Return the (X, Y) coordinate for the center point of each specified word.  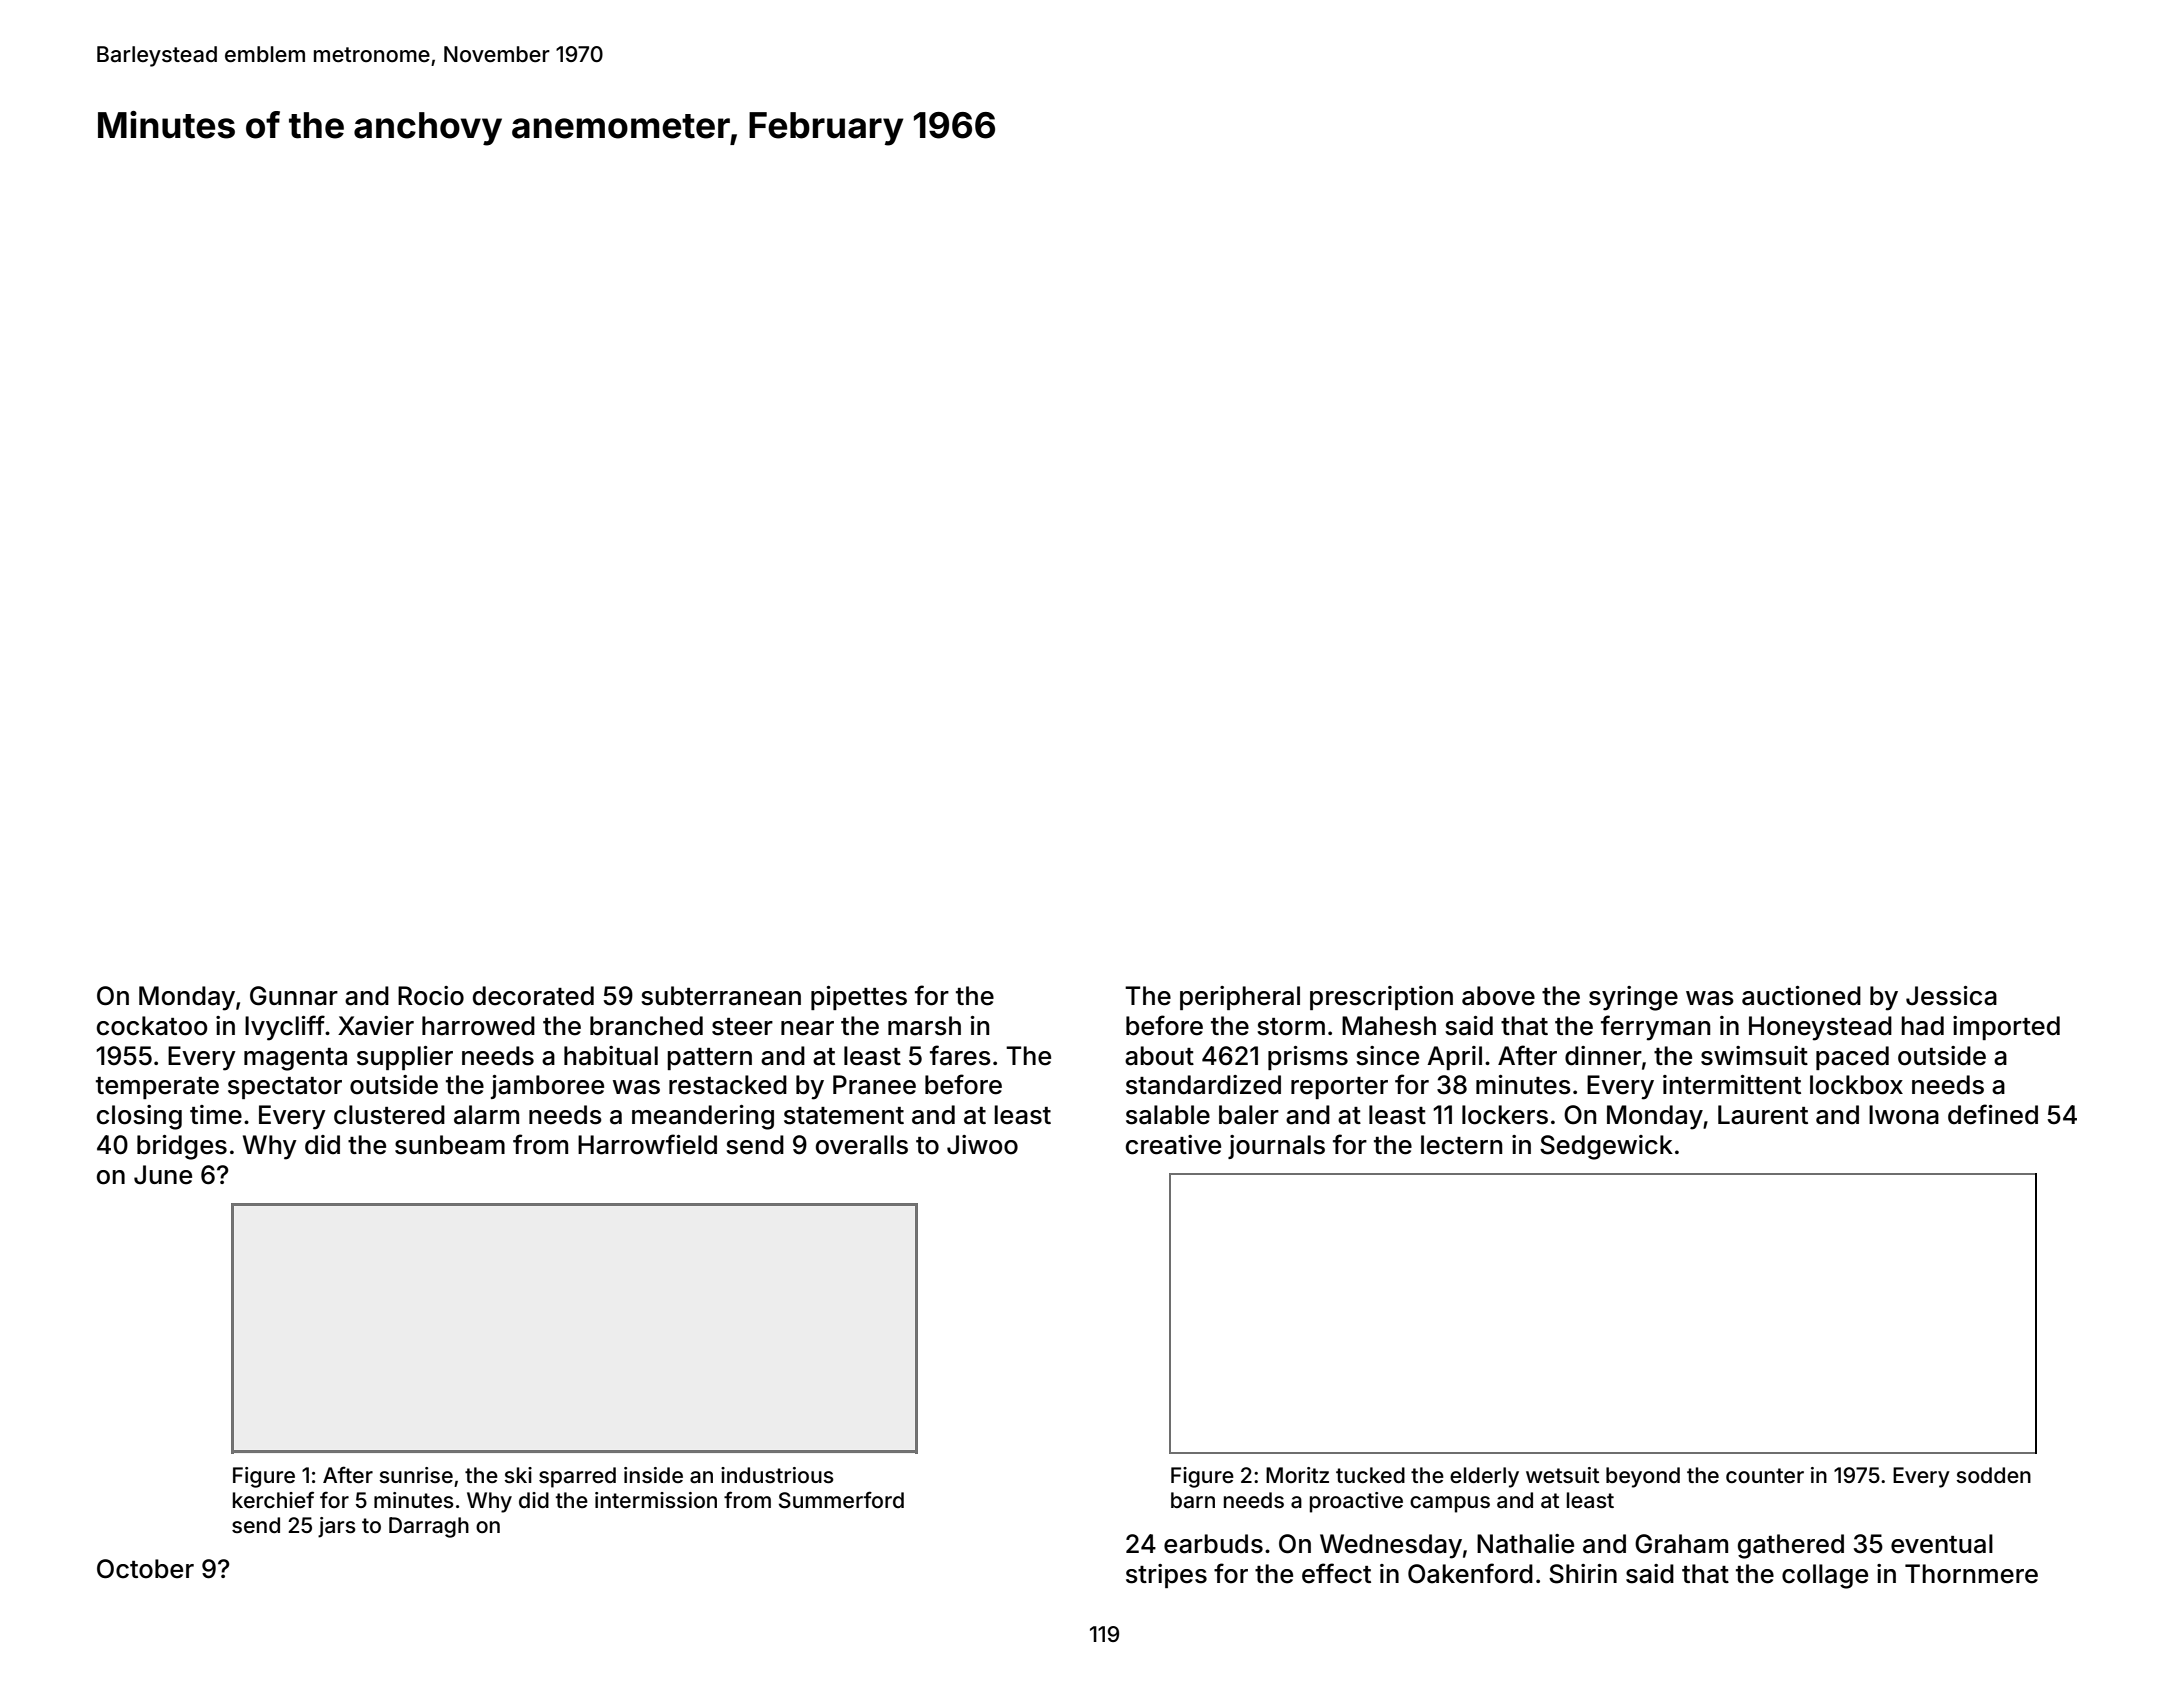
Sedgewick (1606, 1147)
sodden (1993, 1475)
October (145, 1569)
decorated (533, 996)
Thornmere (1971, 1574)
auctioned (1801, 996)
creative (1173, 1145)
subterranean (721, 996)
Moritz (1297, 1475)
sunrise (416, 1475)
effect (1336, 1573)
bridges (182, 1147)
